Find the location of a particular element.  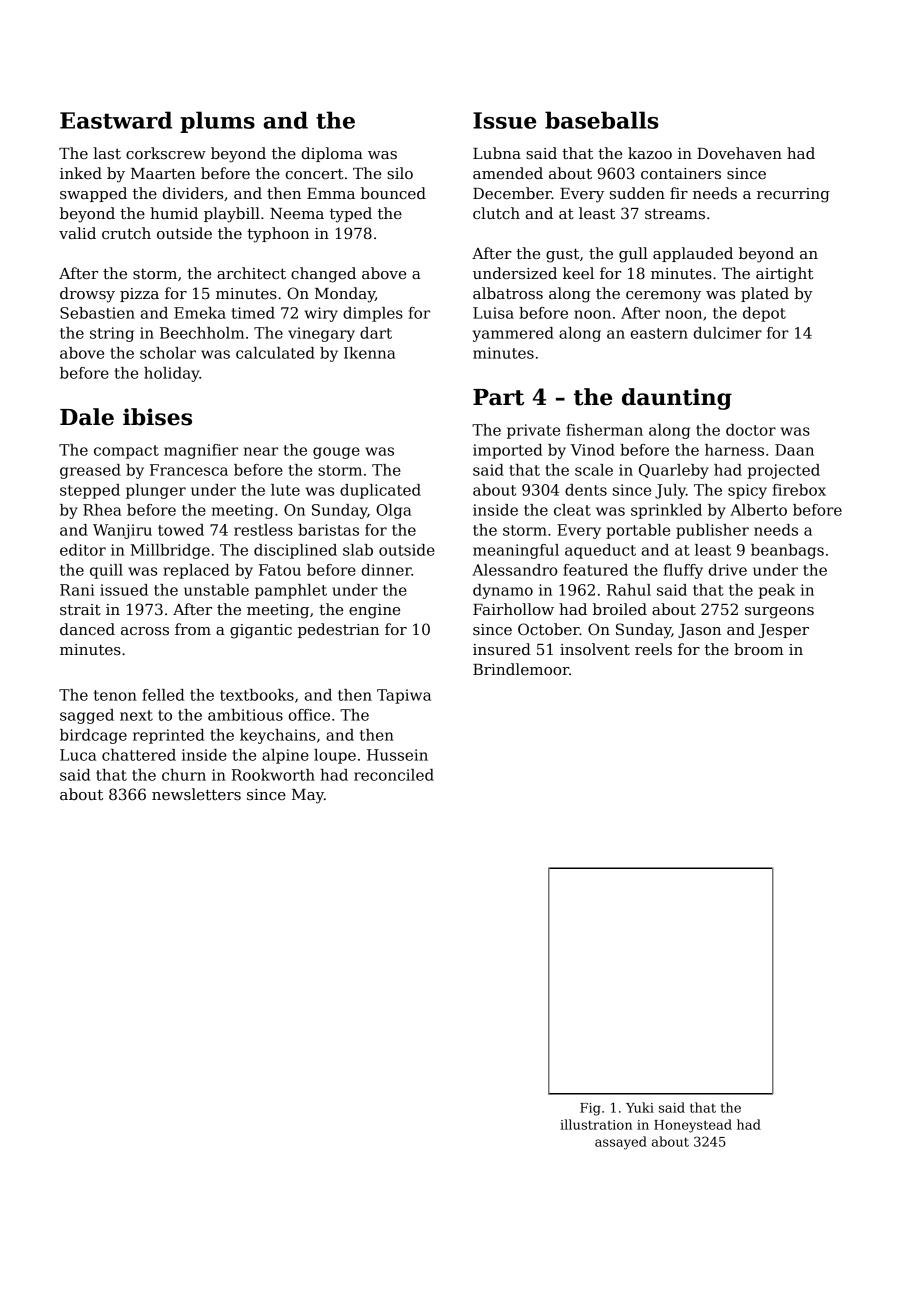

Yuki is located at coordinates (640, 1107).
